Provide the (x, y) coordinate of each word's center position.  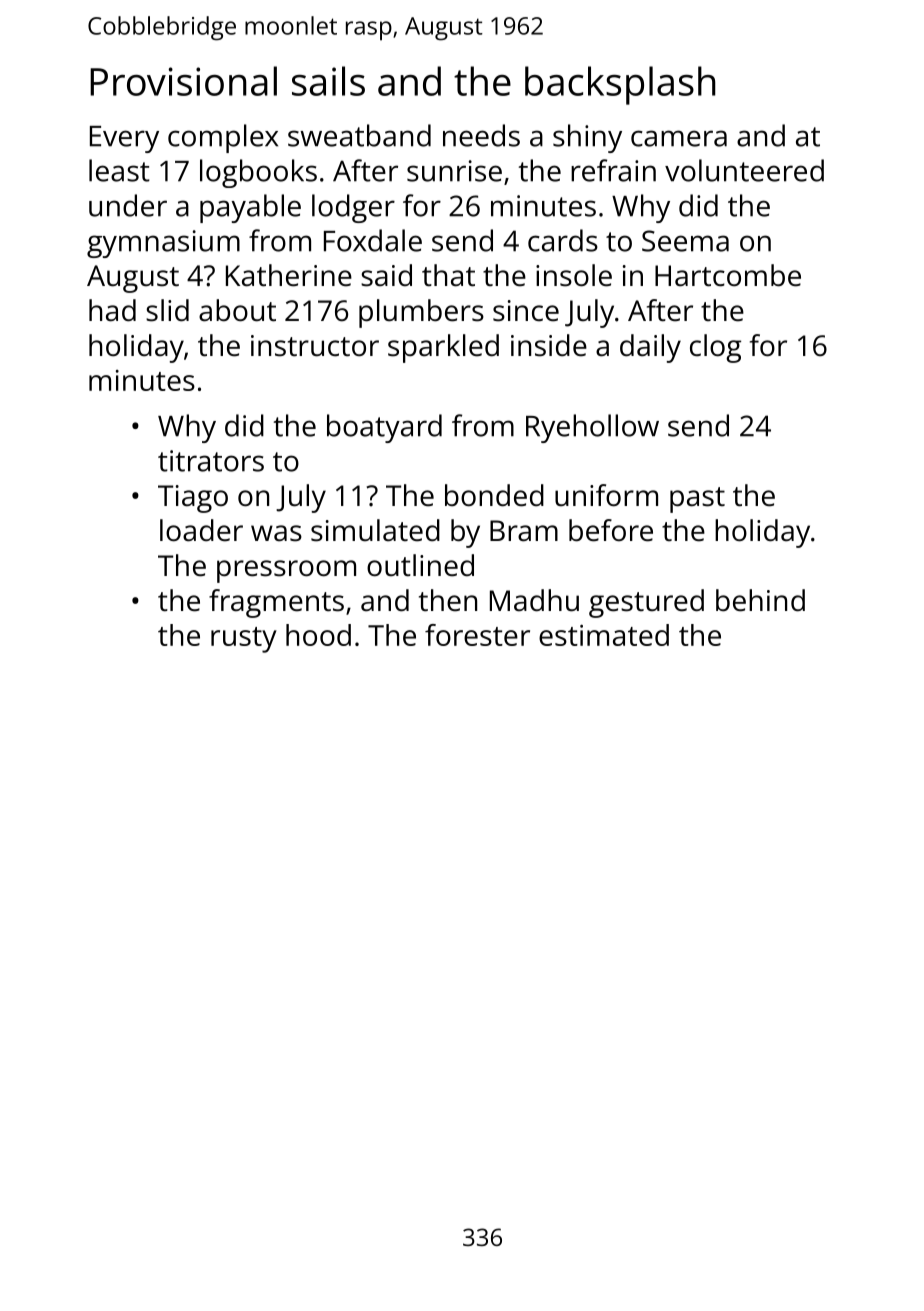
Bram (524, 531)
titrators (211, 461)
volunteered (744, 170)
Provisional (183, 81)
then (448, 600)
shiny (587, 138)
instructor (315, 346)
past (697, 500)
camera (679, 138)
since (526, 311)
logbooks (258, 173)
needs (481, 135)
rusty (244, 640)
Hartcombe (728, 275)
